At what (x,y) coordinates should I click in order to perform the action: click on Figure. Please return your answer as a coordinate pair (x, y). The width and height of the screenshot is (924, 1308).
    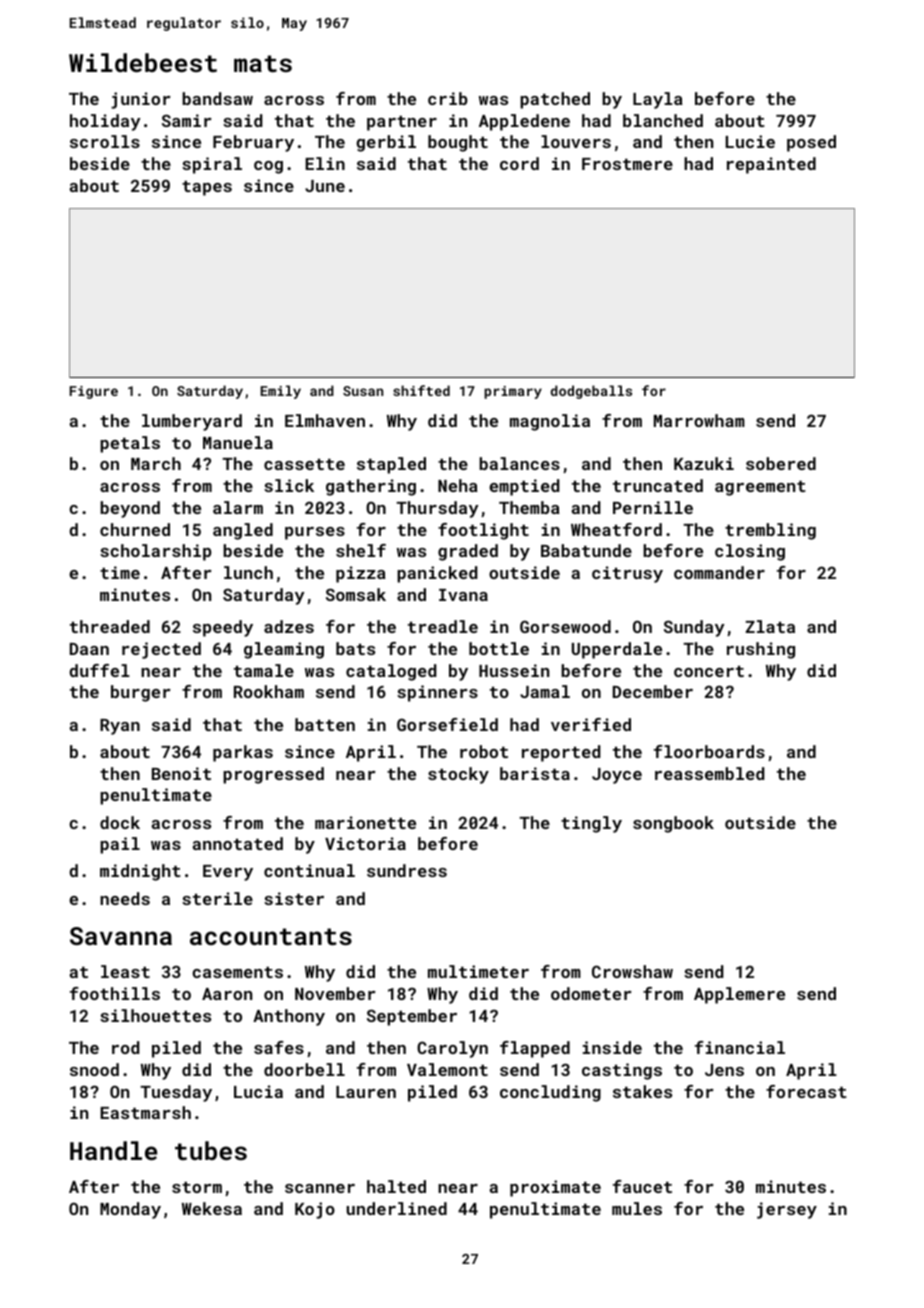
    Looking at the image, I should click on (94, 392).
